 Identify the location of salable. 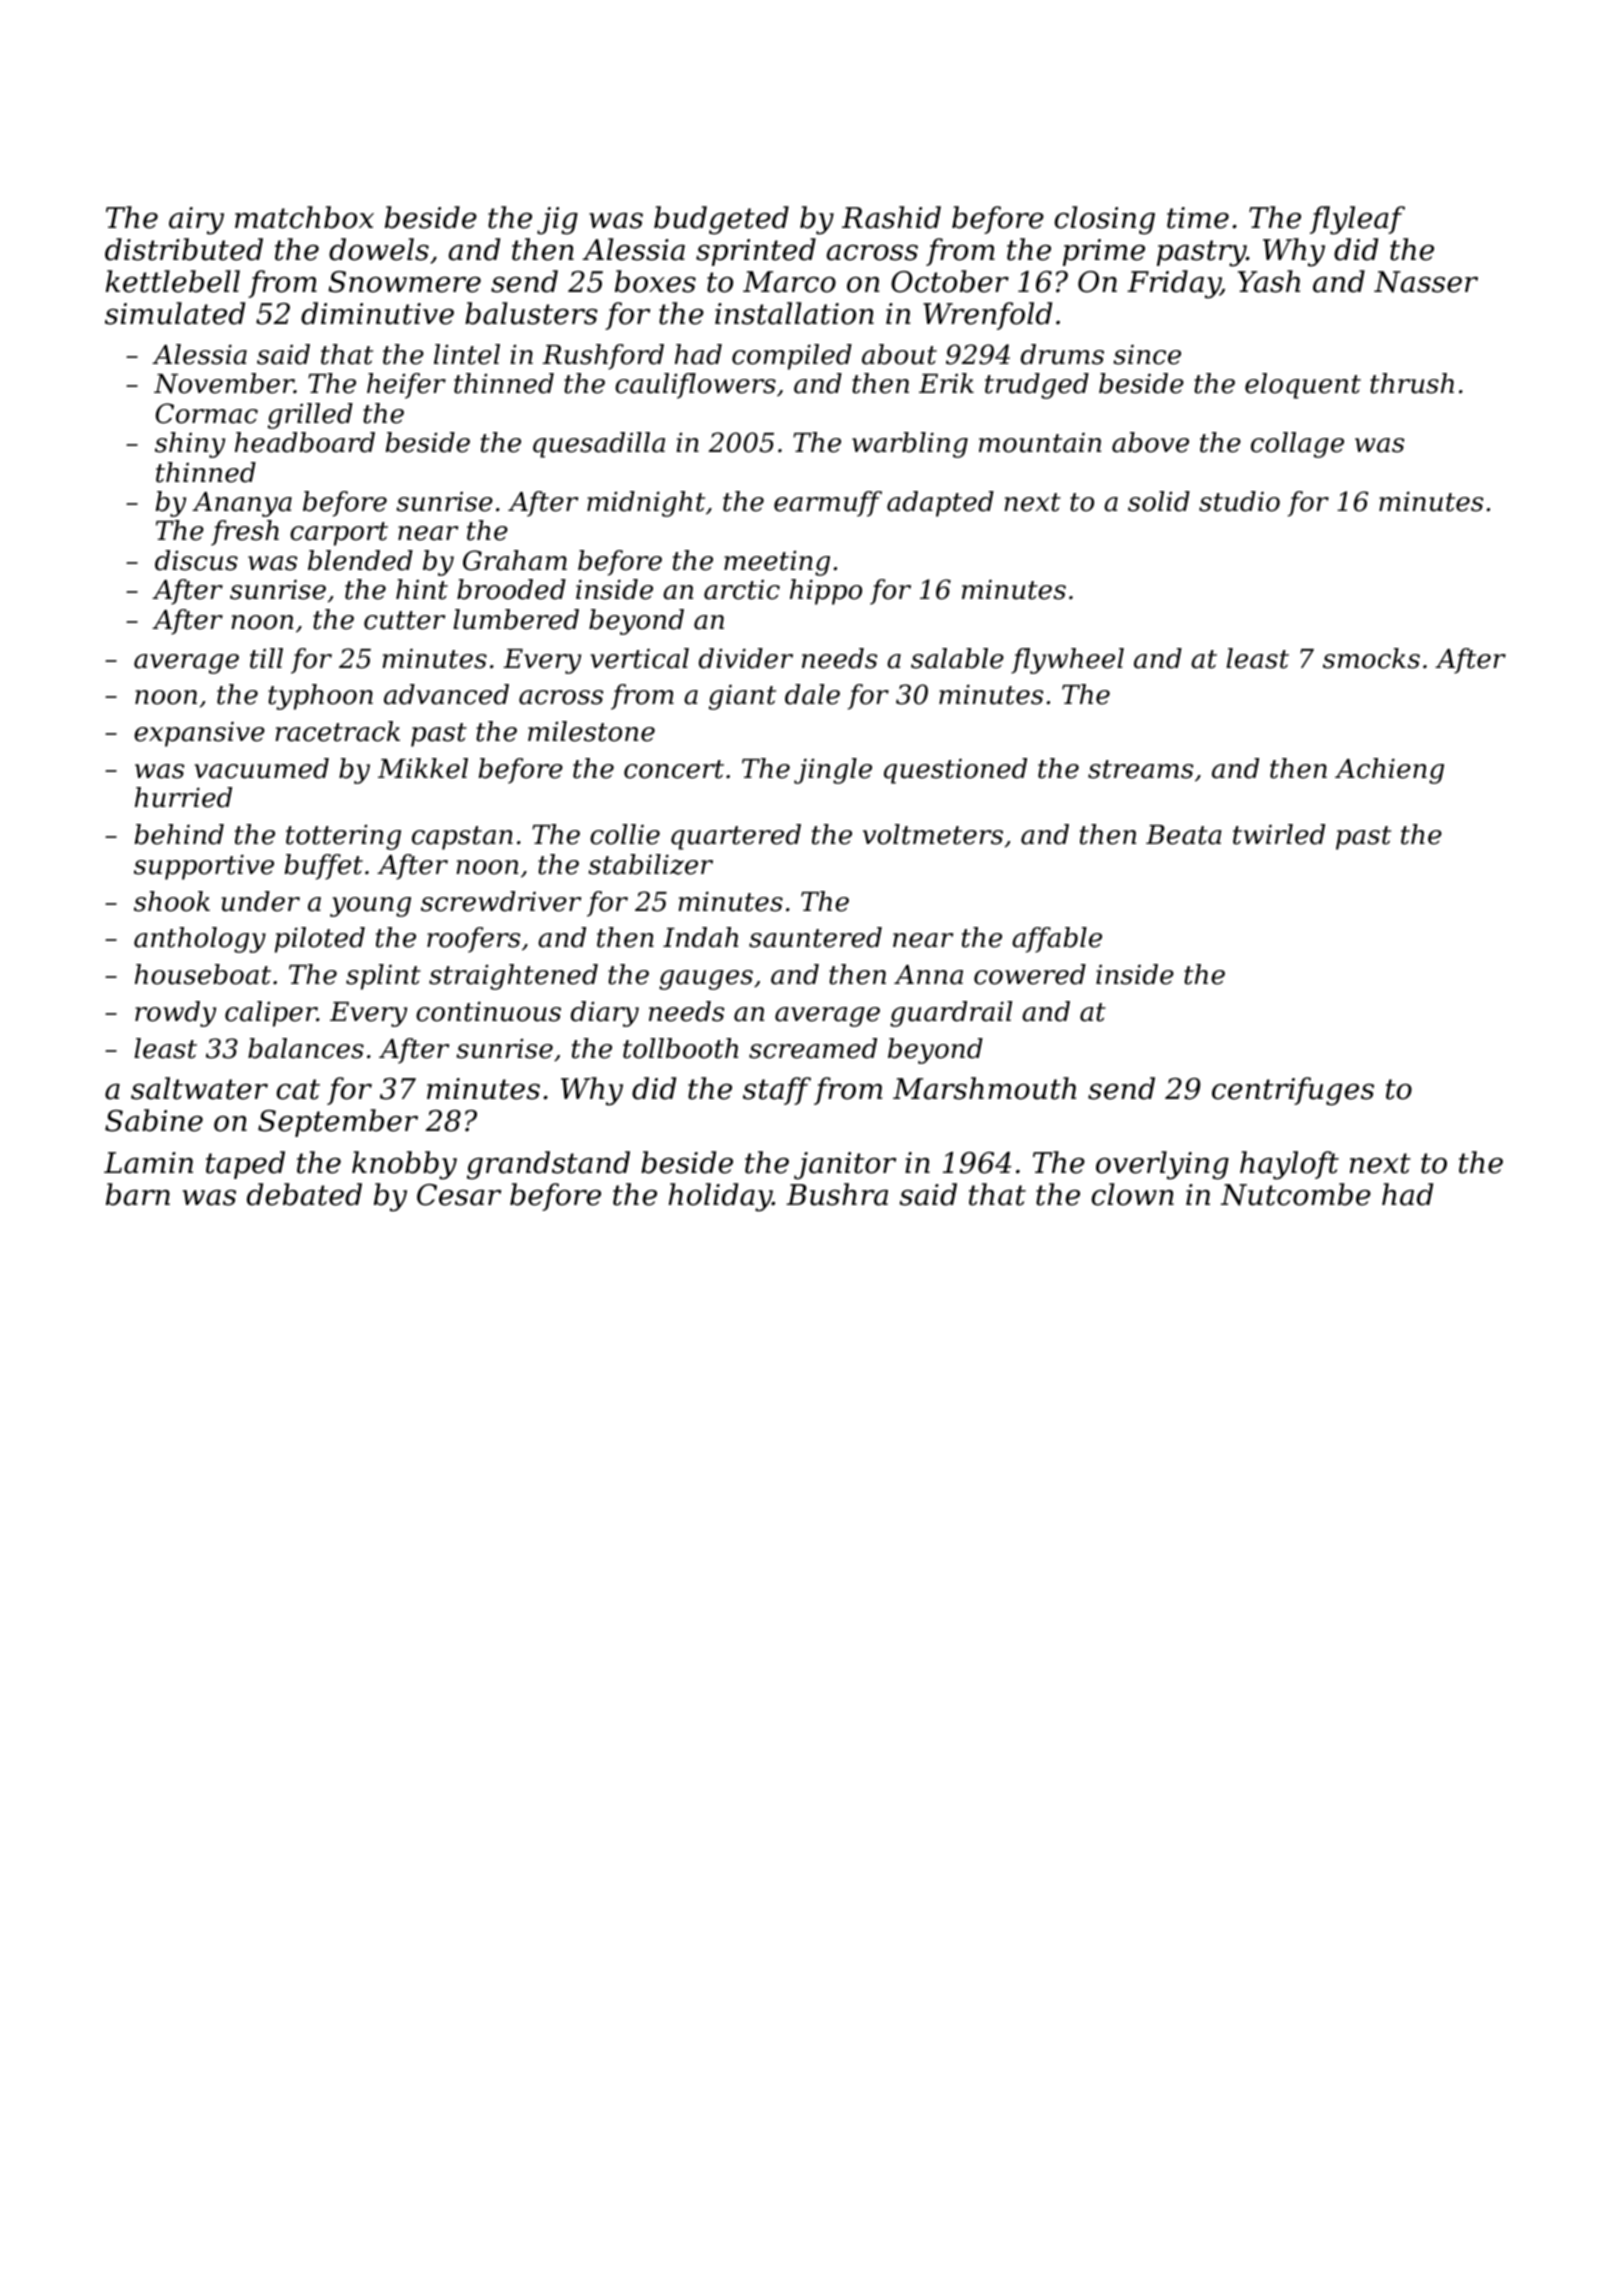
(957, 658).
